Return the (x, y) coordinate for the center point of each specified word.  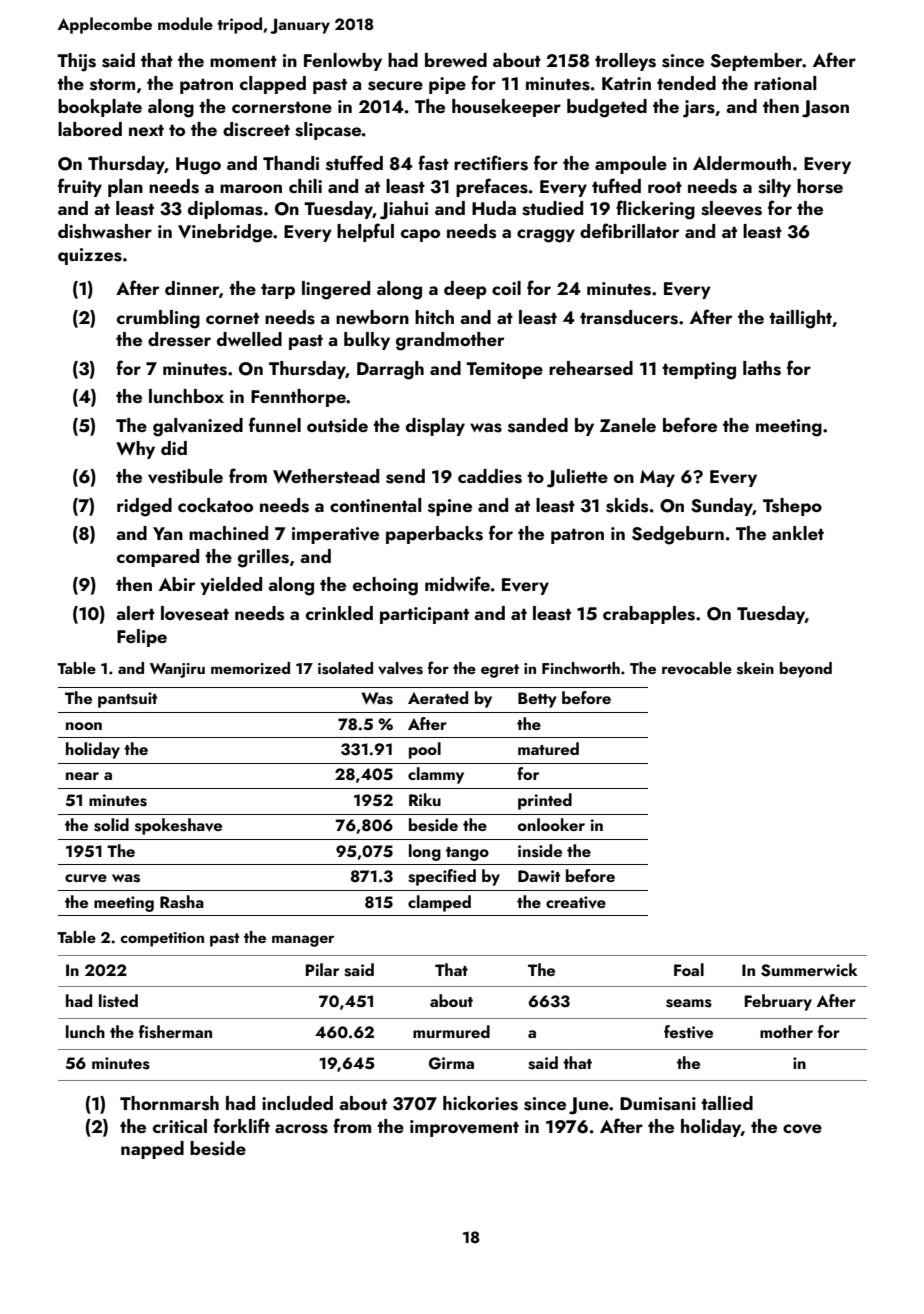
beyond (806, 670)
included (297, 1103)
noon (84, 726)
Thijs (76, 62)
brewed (456, 60)
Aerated (438, 697)
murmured (451, 1031)
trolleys (625, 62)
